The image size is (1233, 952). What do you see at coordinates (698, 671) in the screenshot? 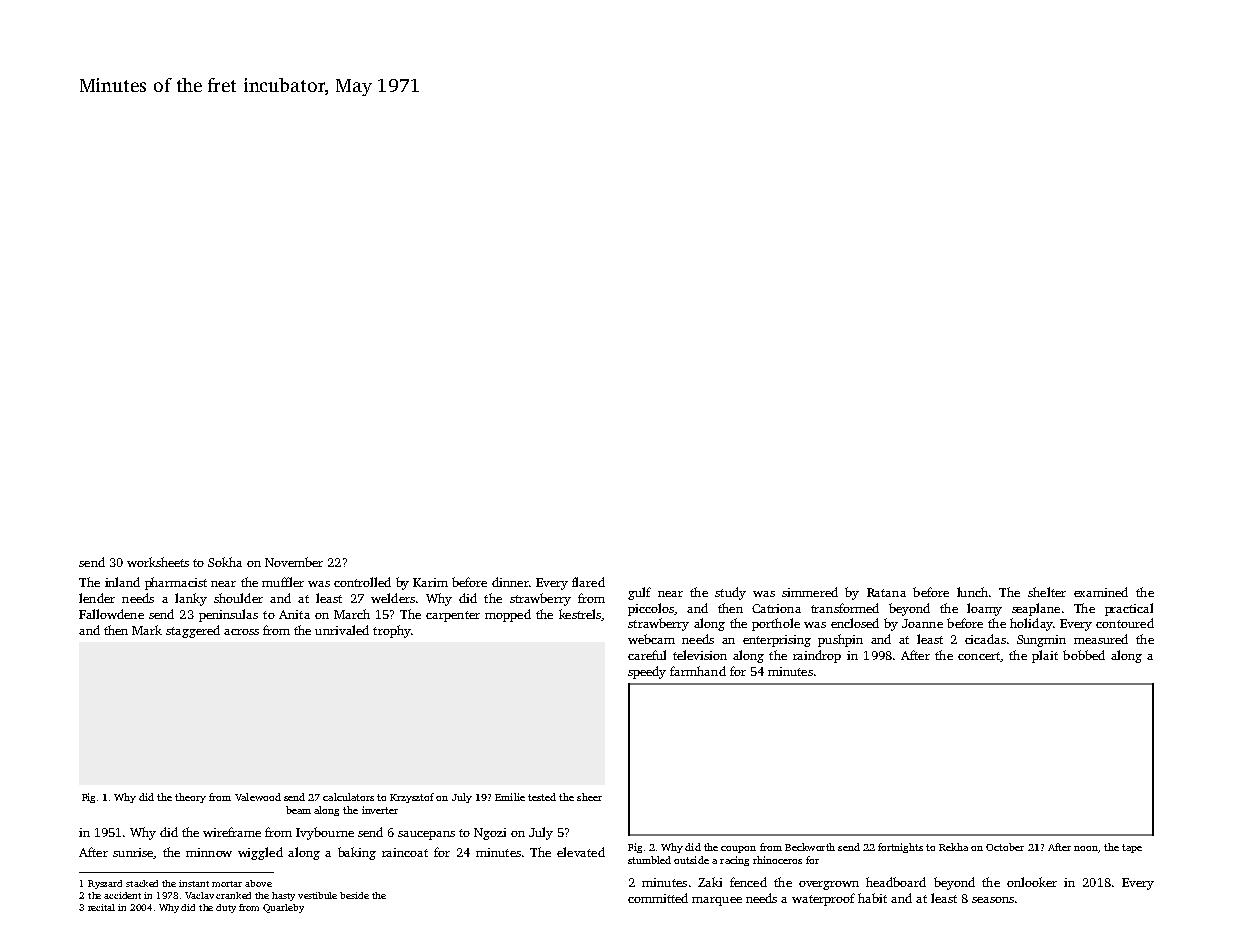
I see `farmhand` at bounding box center [698, 671].
